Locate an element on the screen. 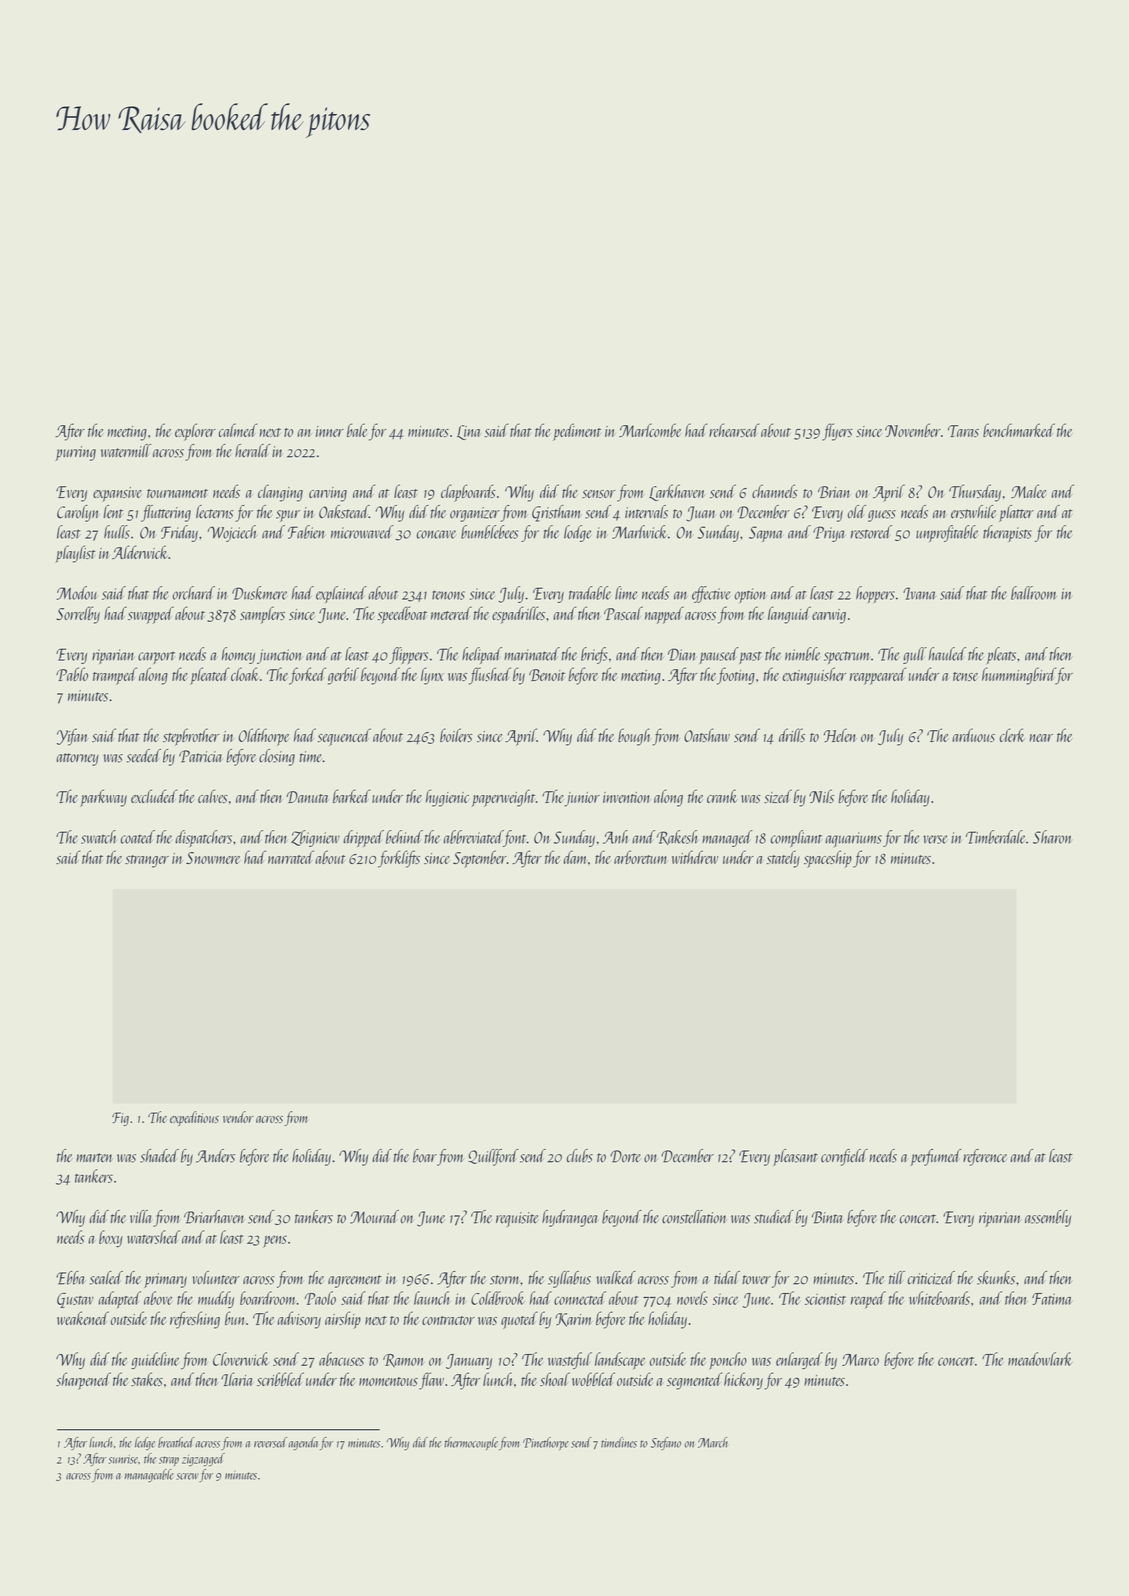 The width and height of the screenshot is (1129, 1596). assembly is located at coordinates (1048, 1218).
